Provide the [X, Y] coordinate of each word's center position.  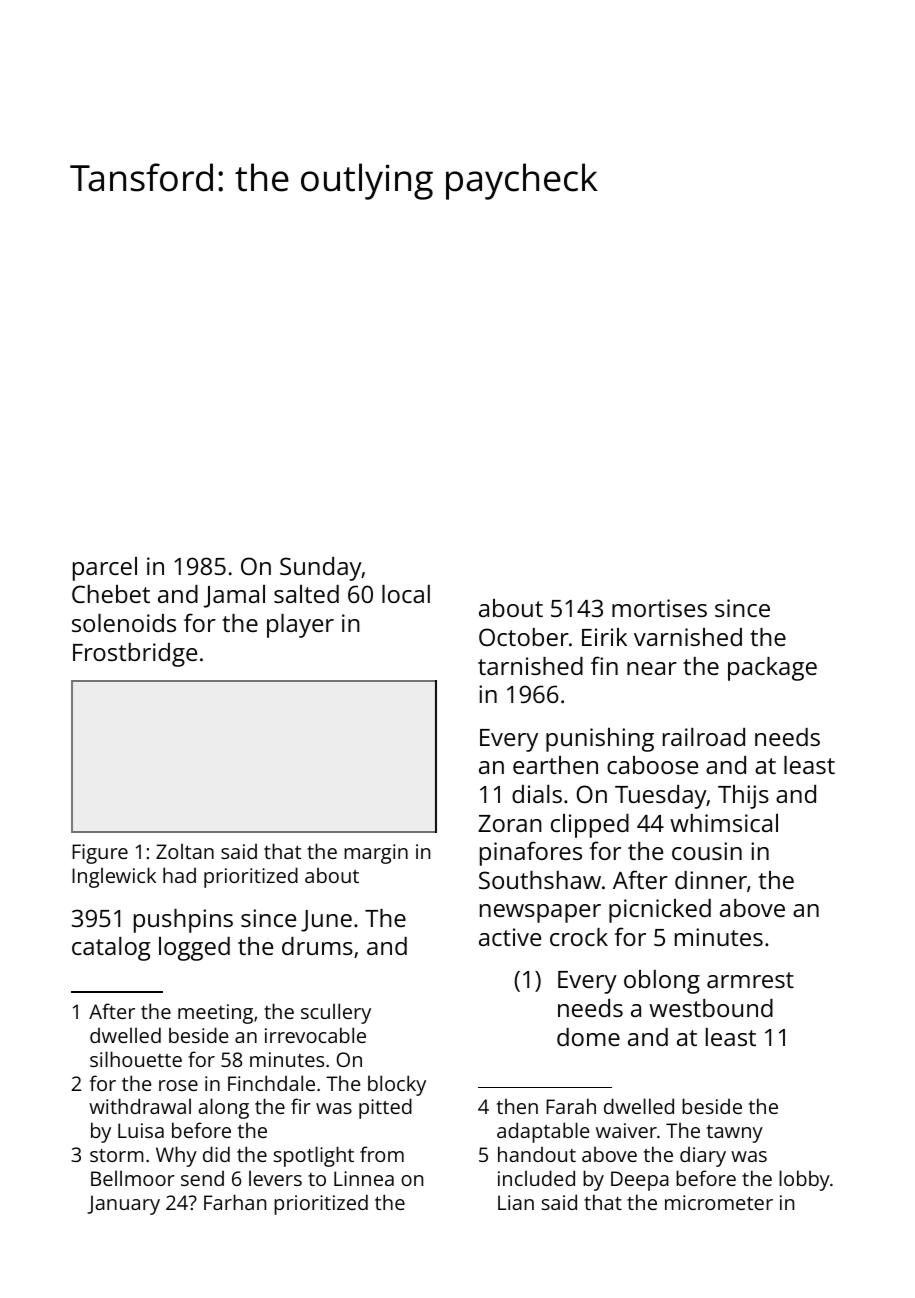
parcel [105, 569]
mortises [659, 608]
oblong [662, 982]
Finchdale [271, 1083]
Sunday [321, 569]
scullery [336, 1013]
